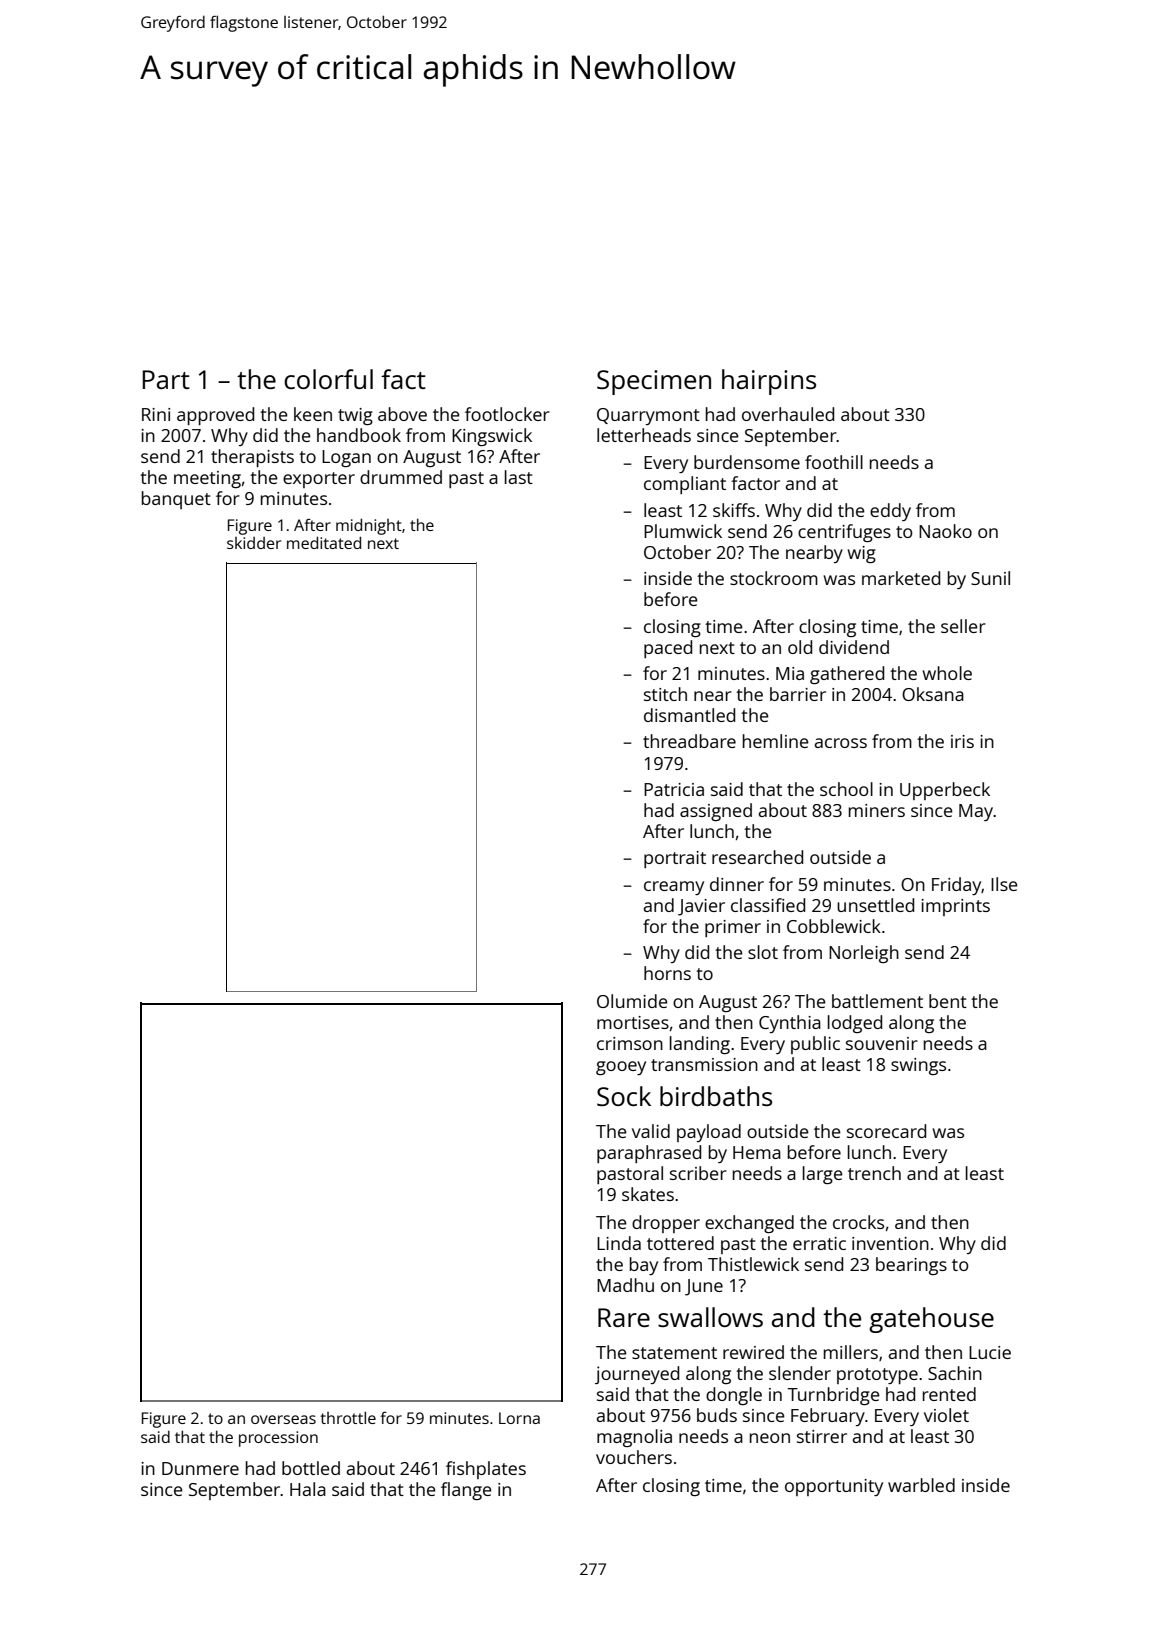 This screenshot has width=1159, height=1639. Describe the element at coordinates (519, 1418) in the screenshot. I see `Lorna` at that location.
